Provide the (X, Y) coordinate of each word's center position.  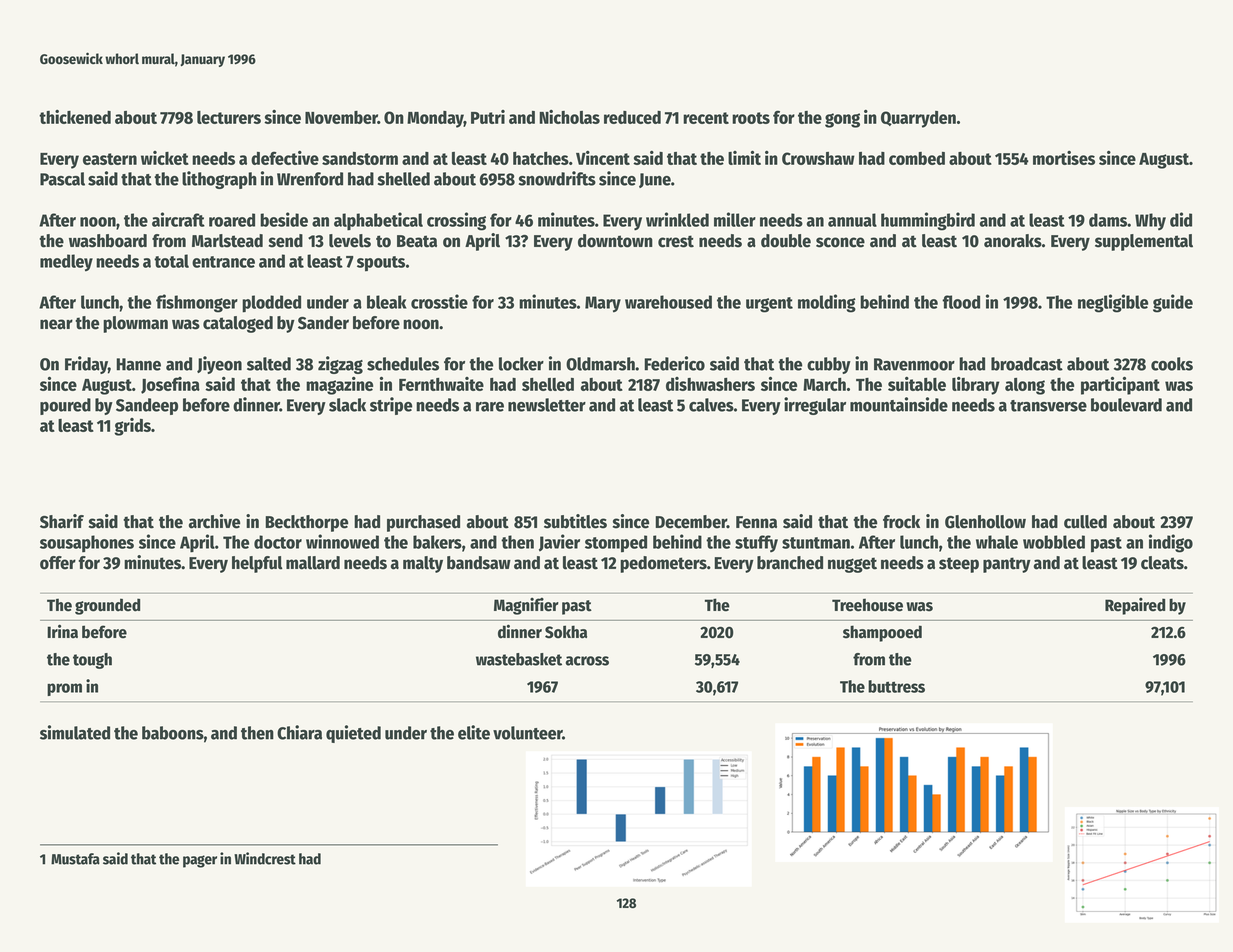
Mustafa (75, 859)
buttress (896, 686)
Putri (488, 117)
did (1181, 219)
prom (64, 689)
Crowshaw (818, 158)
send (286, 241)
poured (65, 406)
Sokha (566, 632)
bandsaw (479, 563)
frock (901, 522)
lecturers (229, 117)
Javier (559, 543)
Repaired (1135, 606)
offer (58, 563)
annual (852, 220)
